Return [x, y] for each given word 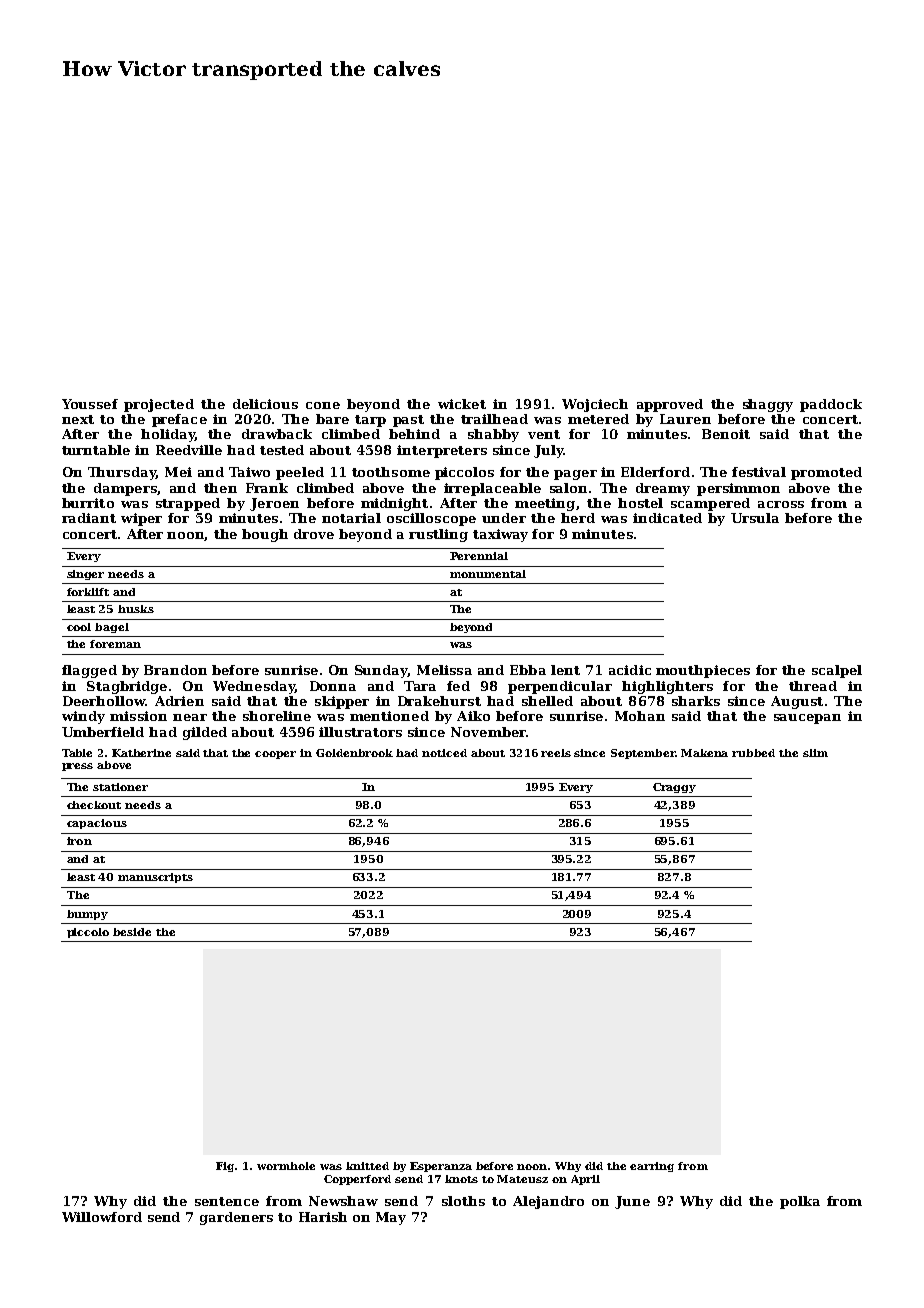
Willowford [102, 1217]
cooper [275, 755]
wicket [462, 404]
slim [815, 753]
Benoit [726, 434]
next [78, 419]
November [488, 732]
